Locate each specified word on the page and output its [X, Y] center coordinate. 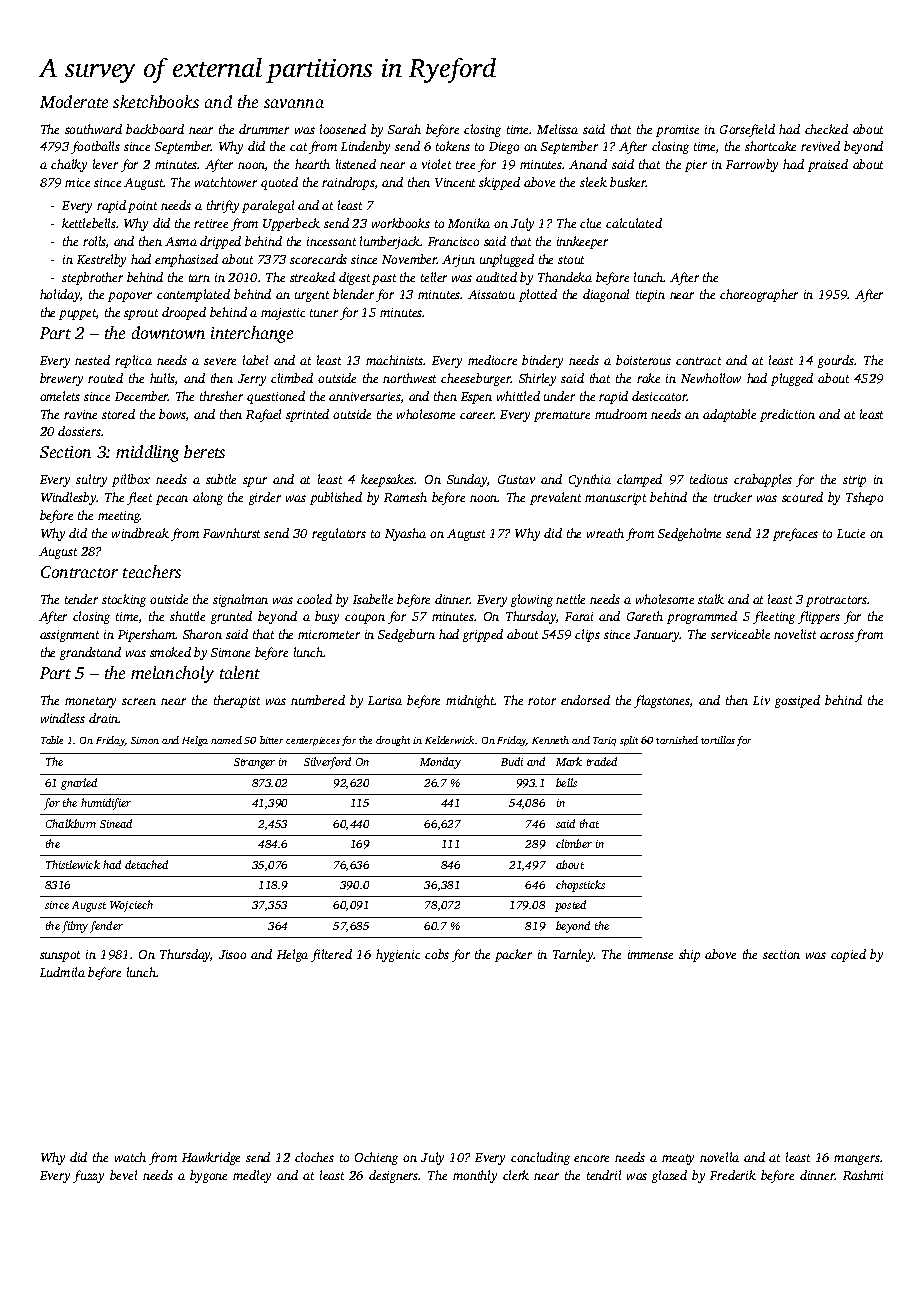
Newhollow [711, 378]
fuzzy [88, 1176]
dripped [220, 242]
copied [848, 955]
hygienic [398, 955]
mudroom [621, 414]
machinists [395, 360]
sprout [141, 314]
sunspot [60, 956]
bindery [542, 361]
